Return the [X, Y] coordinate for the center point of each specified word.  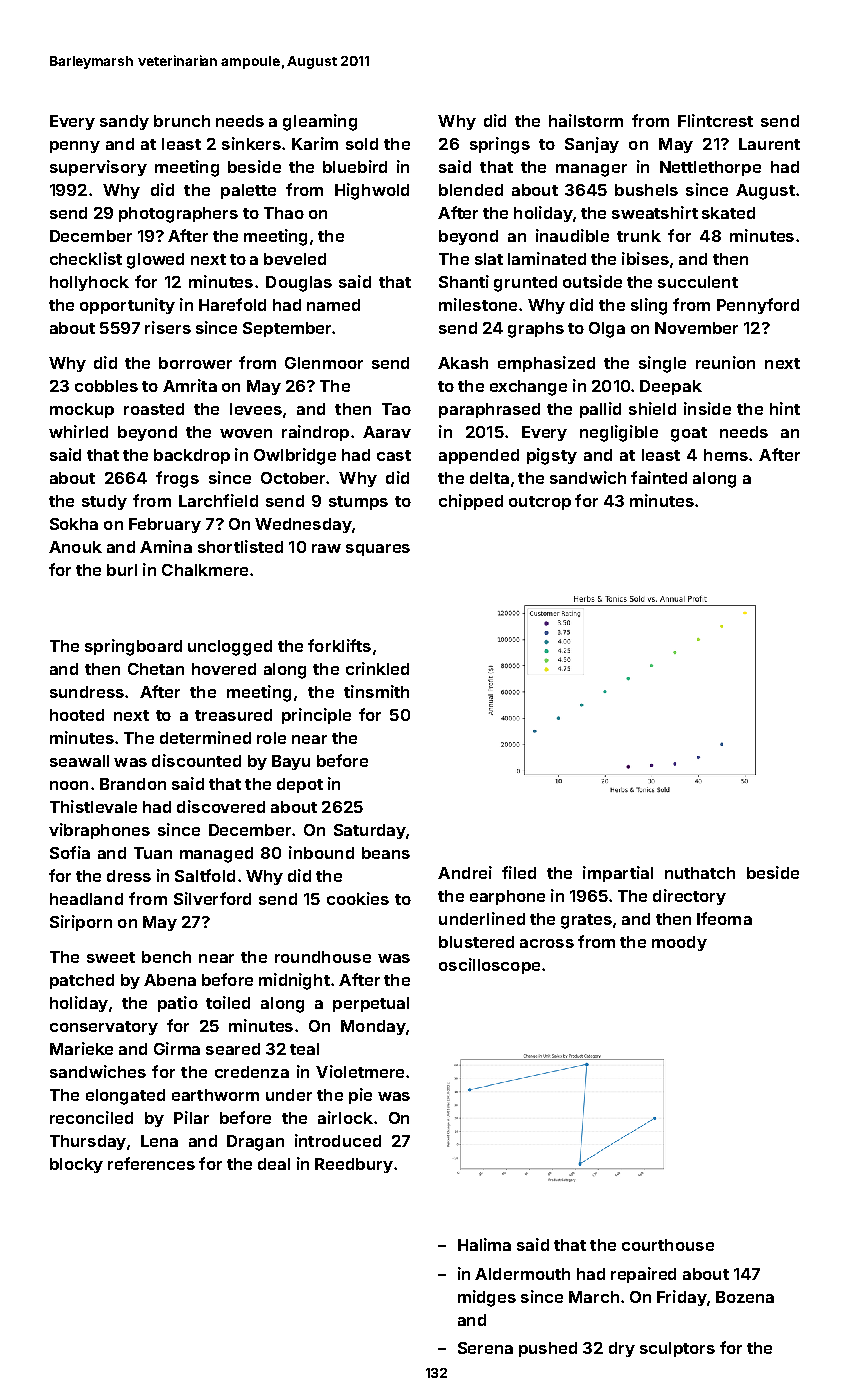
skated [728, 213]
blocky [76, 1165]
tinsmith [376, 691]
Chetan [156, 669]
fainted [659, 477]
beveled [295, 259]
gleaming [320, 122]
